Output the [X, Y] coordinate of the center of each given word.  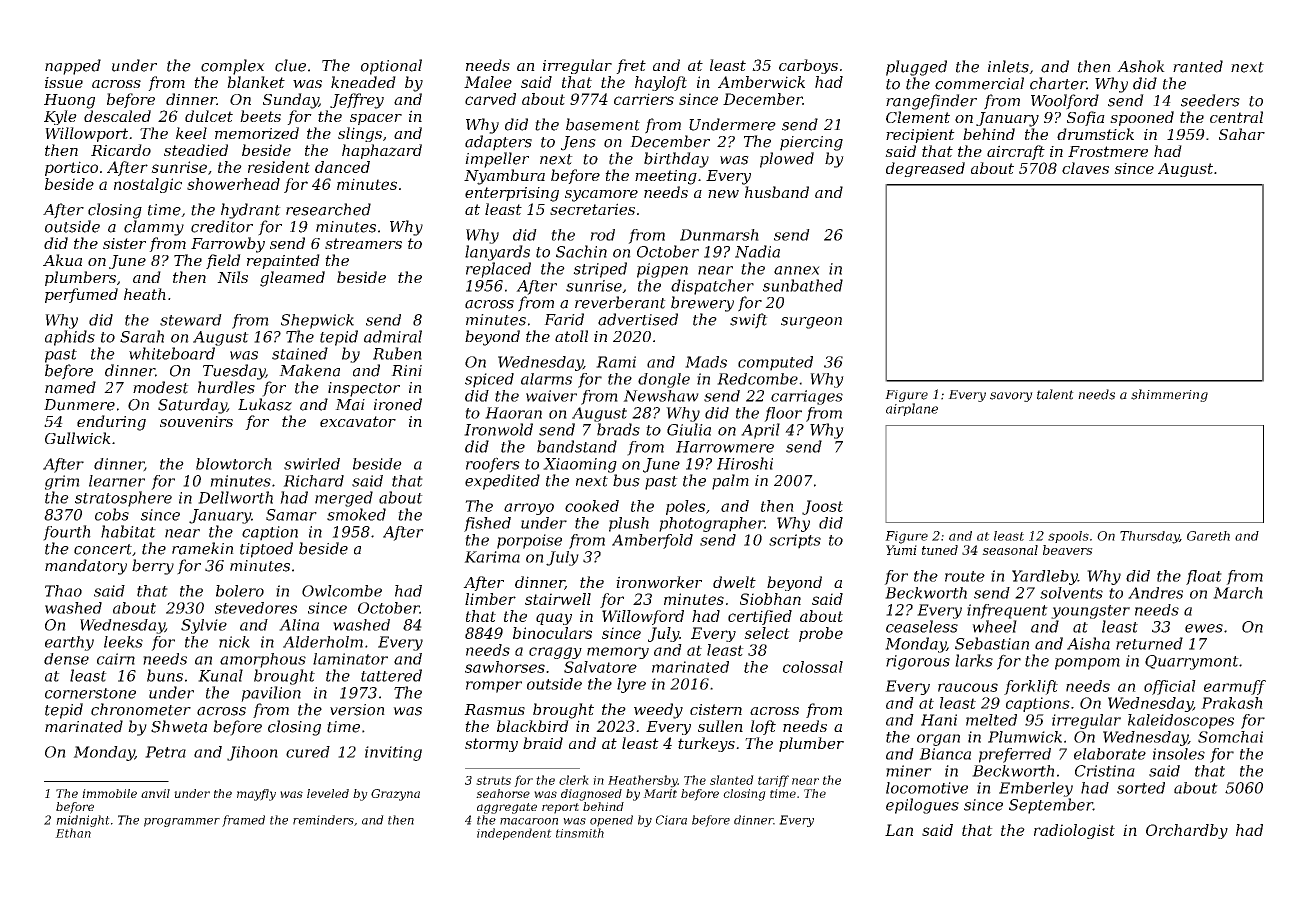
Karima [492, 557]
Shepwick [317, 321]
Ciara [671, 820]
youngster [1090, 612]
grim [62, 482]
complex [233, 67]
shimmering [1169, 395]
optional [391, 67]
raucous [968, 687]
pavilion [271, 694]
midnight [83, 821]
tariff [773, 781]
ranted [1198, 66]
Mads [706, 362]
